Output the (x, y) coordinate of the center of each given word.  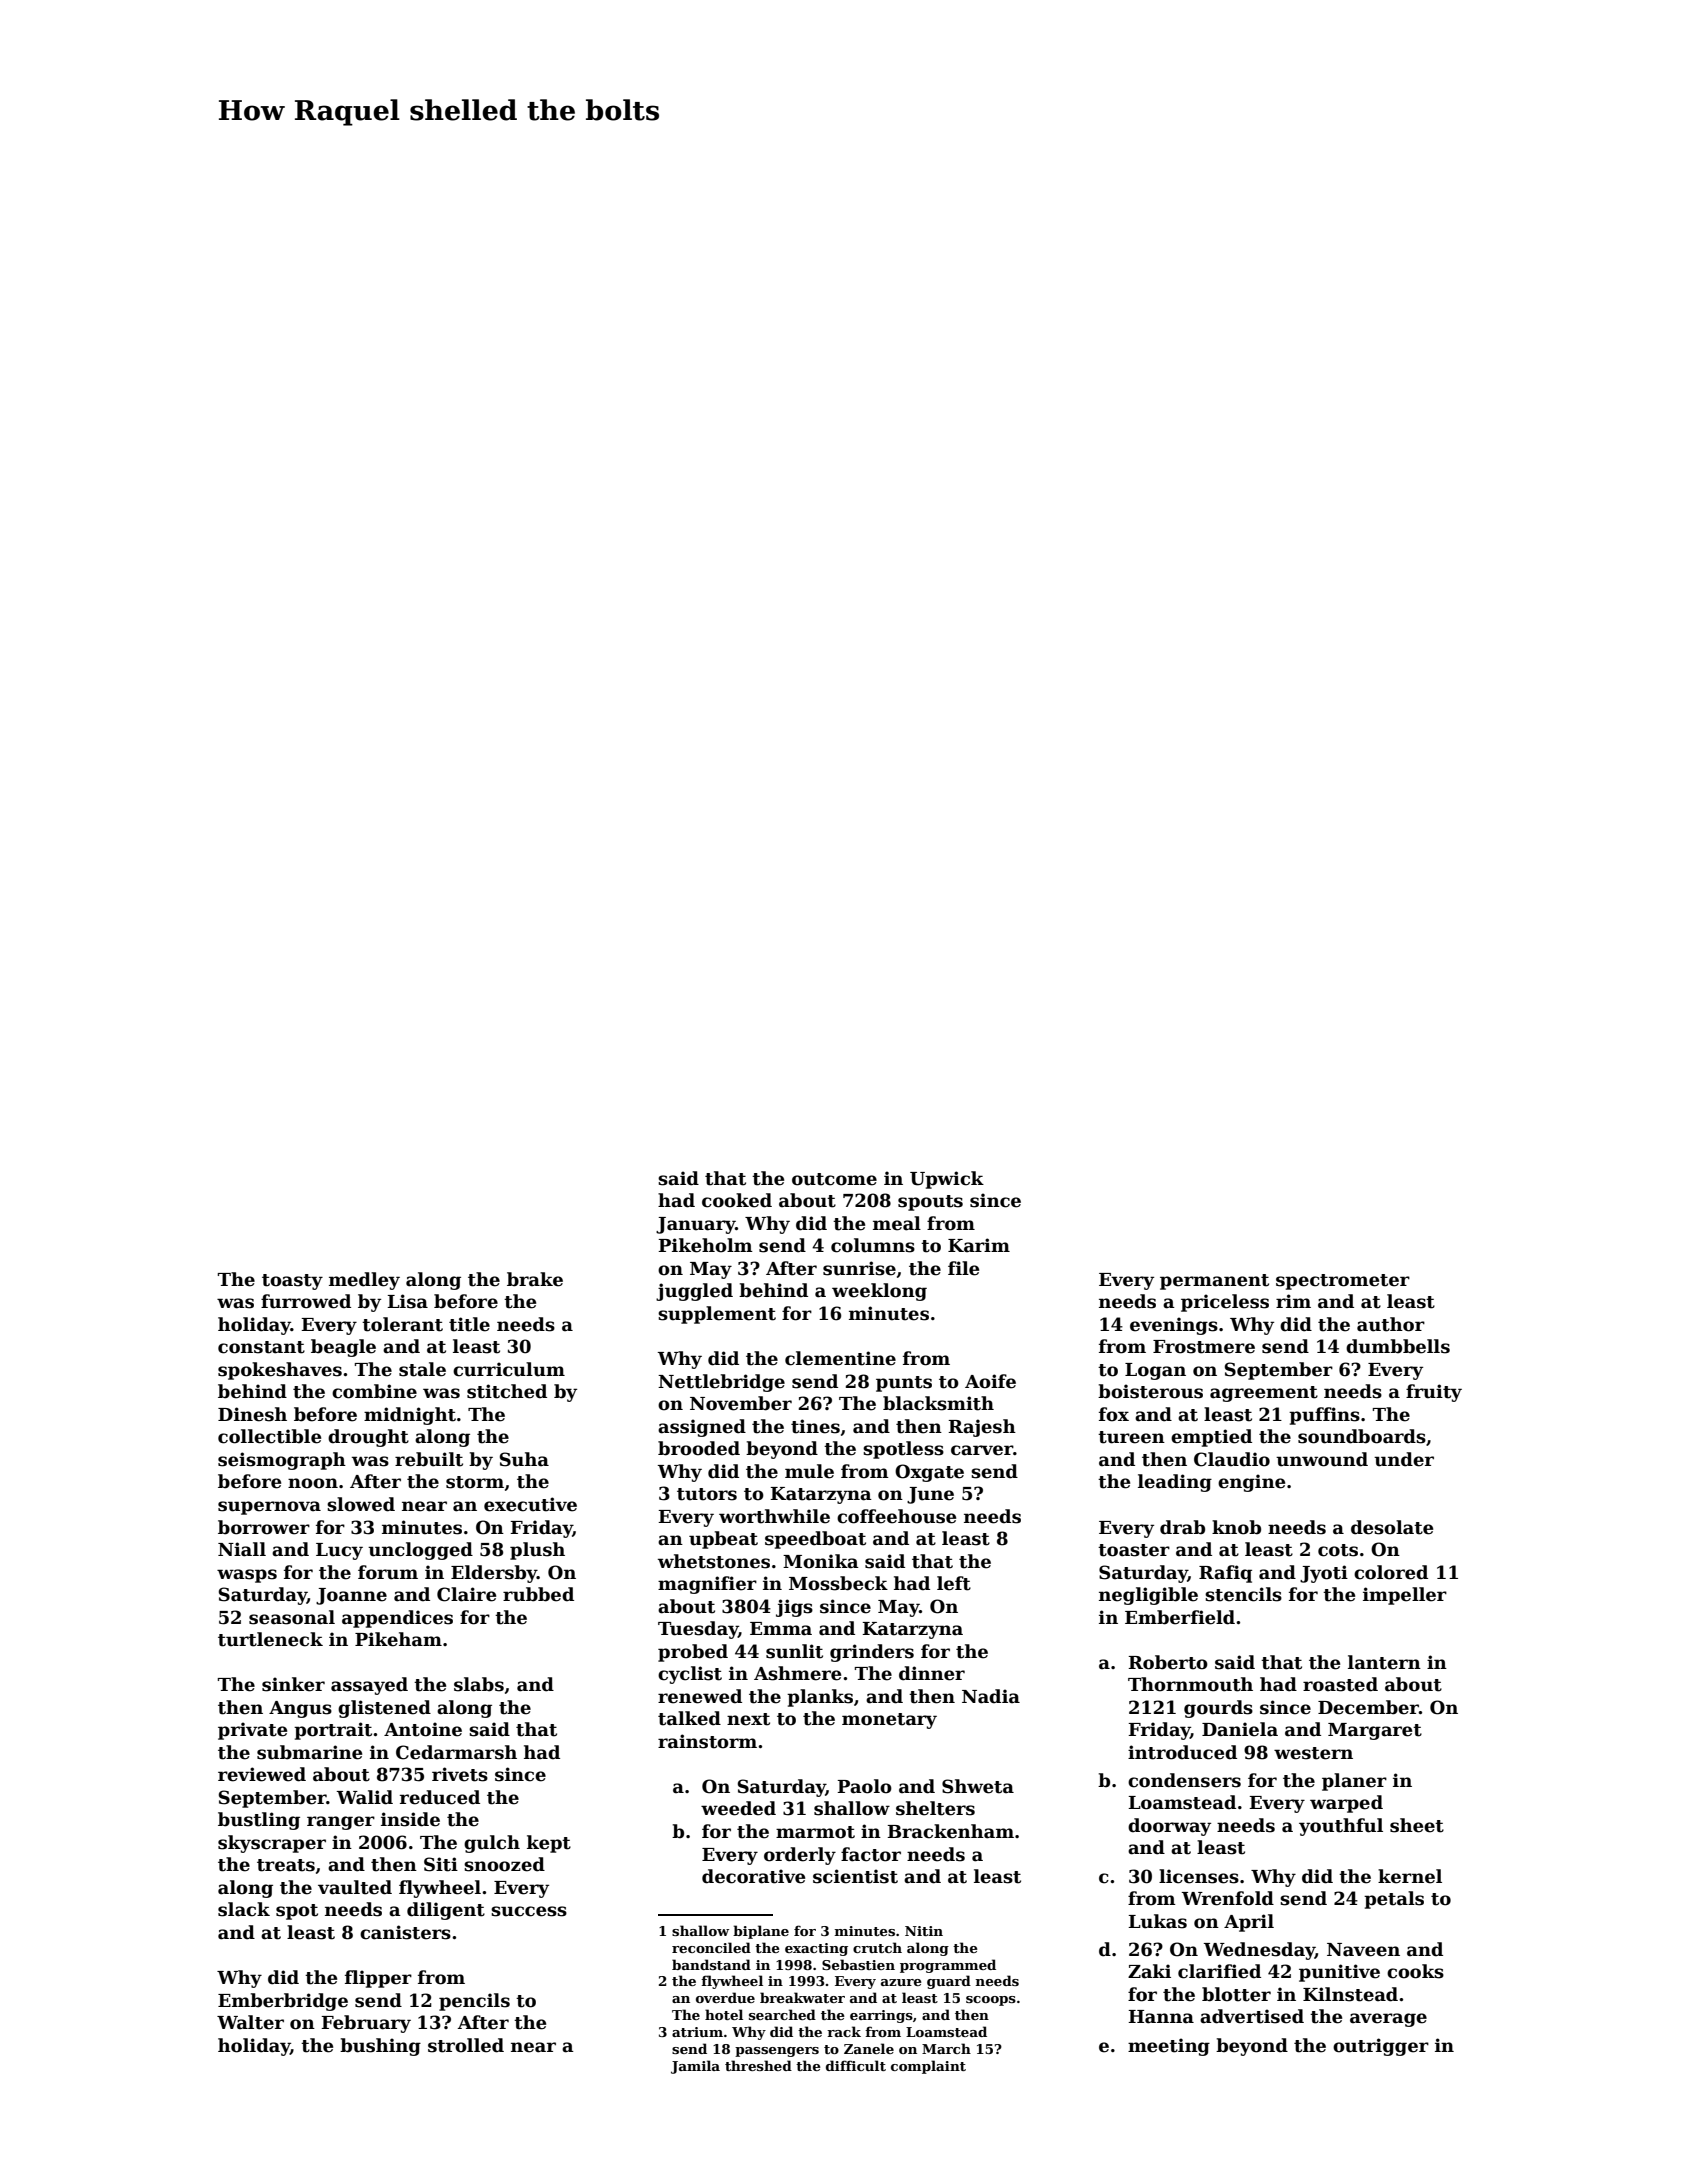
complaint (928, 2067)
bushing (380, 2047)
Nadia (991, 1696)
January (696, 1225)
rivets (460, 1774)
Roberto (1168, 1662)
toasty (292, 1282)
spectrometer (1343, 1282)
